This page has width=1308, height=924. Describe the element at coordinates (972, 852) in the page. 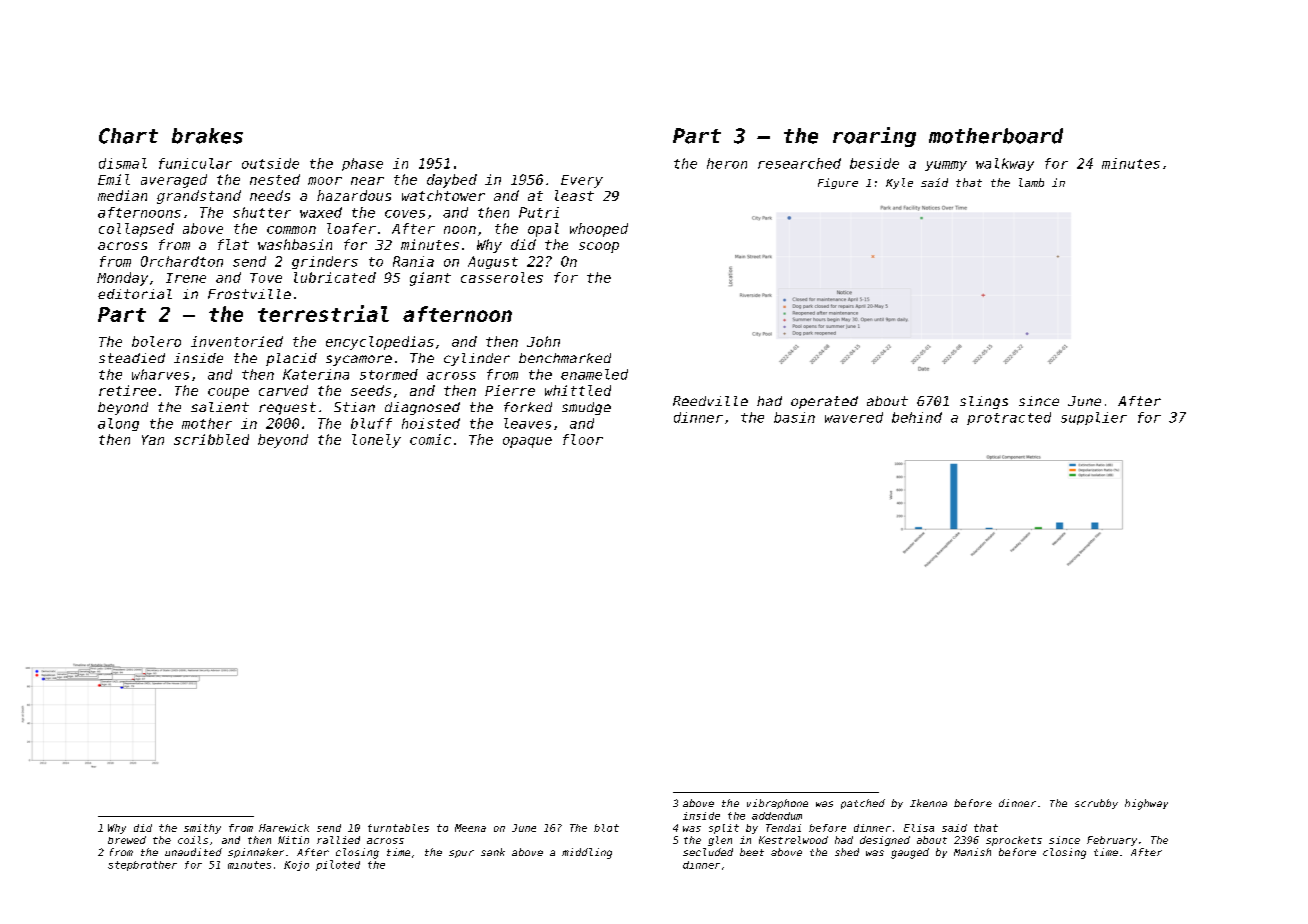

I see `Manish` at that location.
